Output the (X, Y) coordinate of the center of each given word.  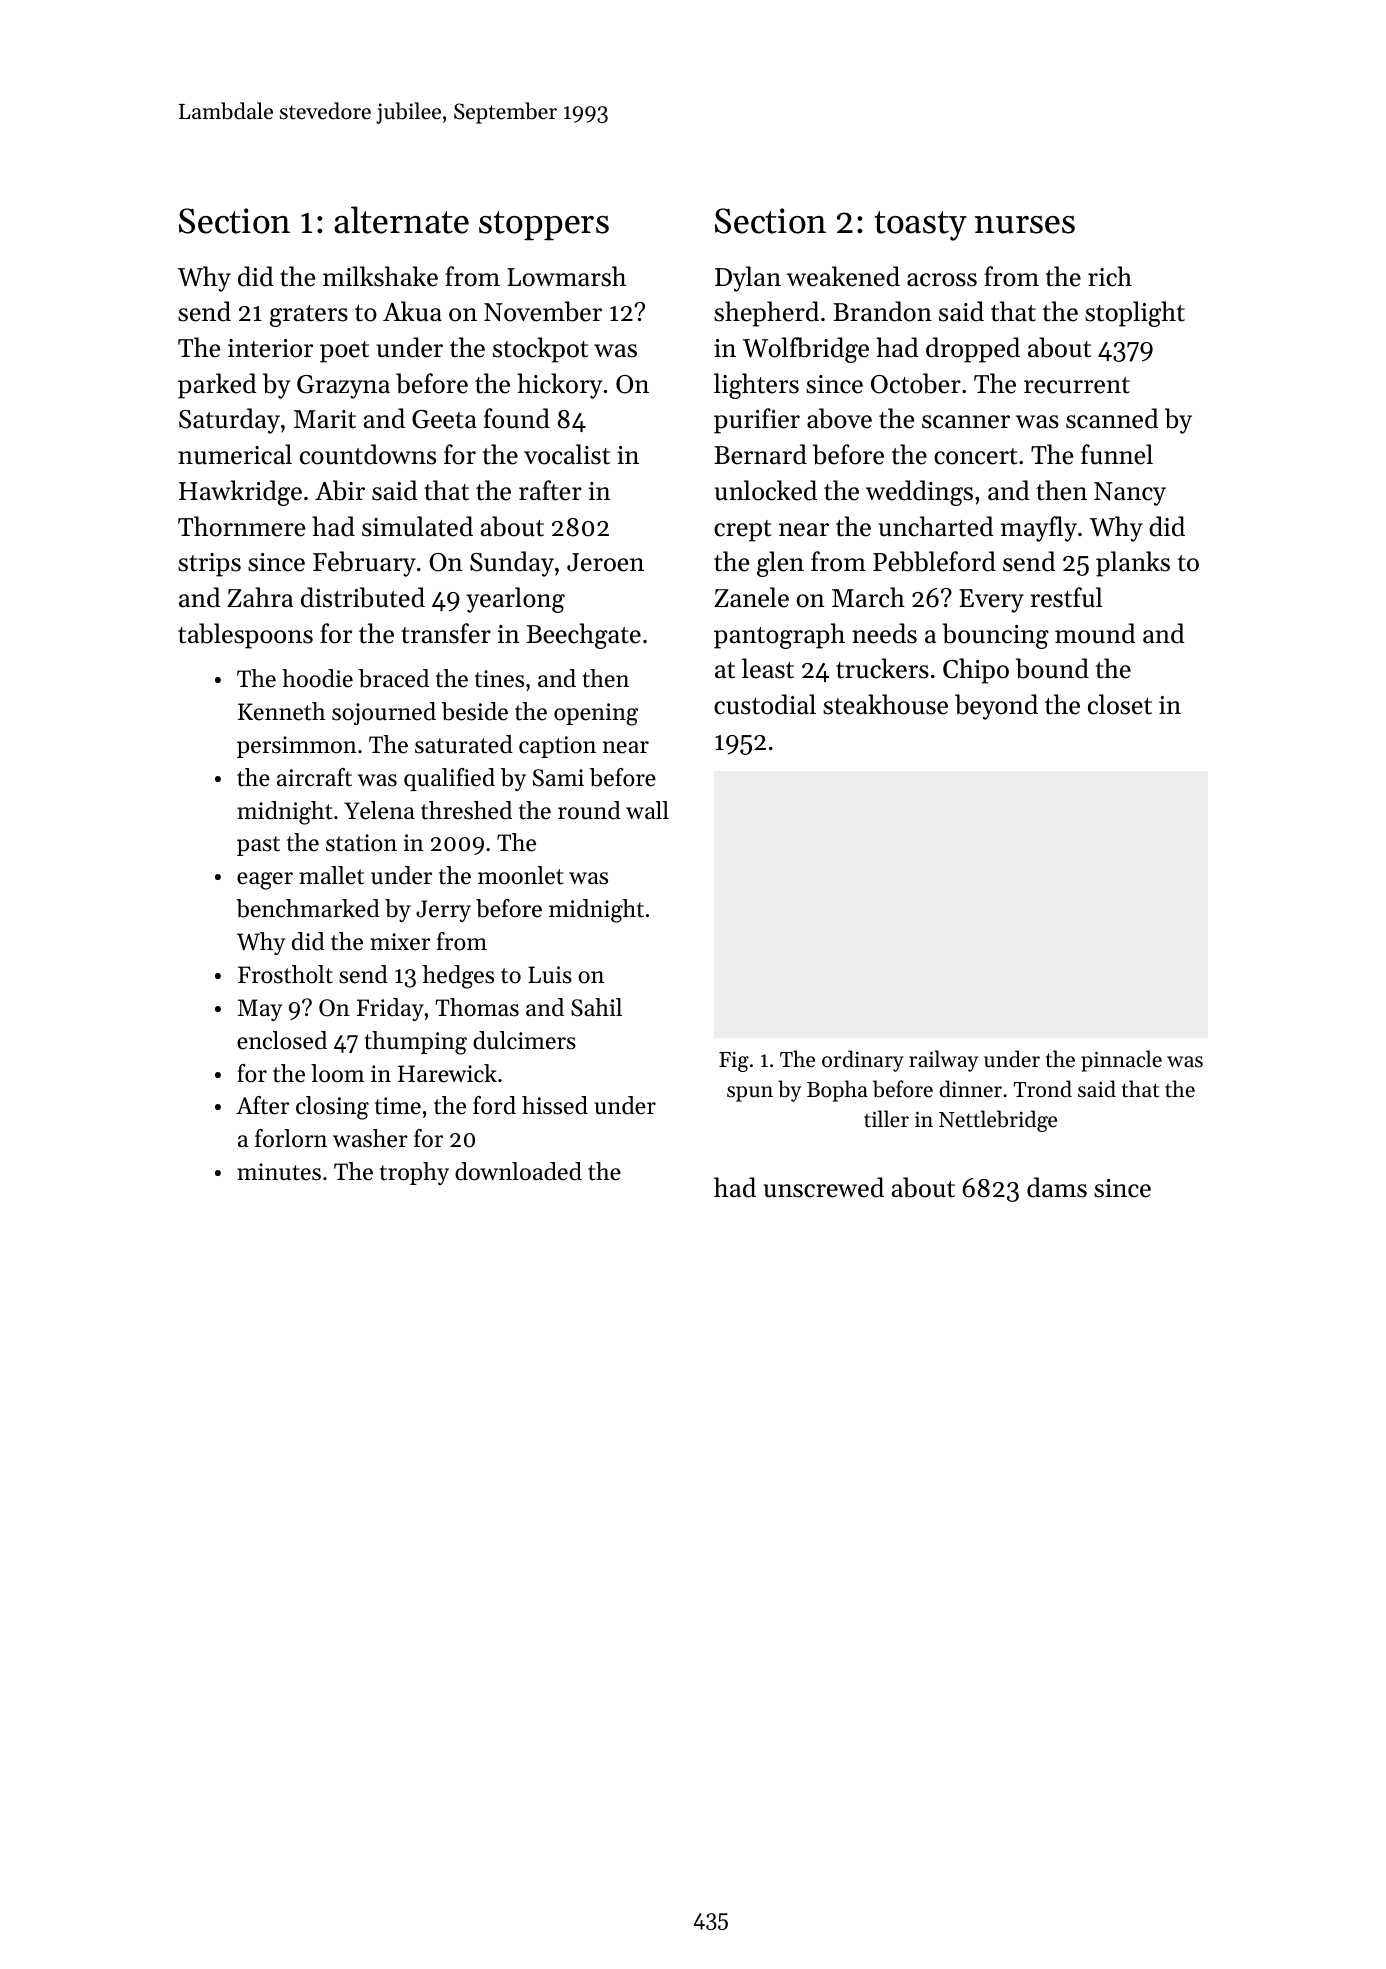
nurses (1025, 225)
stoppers (544, 225)
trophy (414, 1173)
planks (1133, 564)
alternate (401, 220)
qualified (449, 779)
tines (499, 679)
